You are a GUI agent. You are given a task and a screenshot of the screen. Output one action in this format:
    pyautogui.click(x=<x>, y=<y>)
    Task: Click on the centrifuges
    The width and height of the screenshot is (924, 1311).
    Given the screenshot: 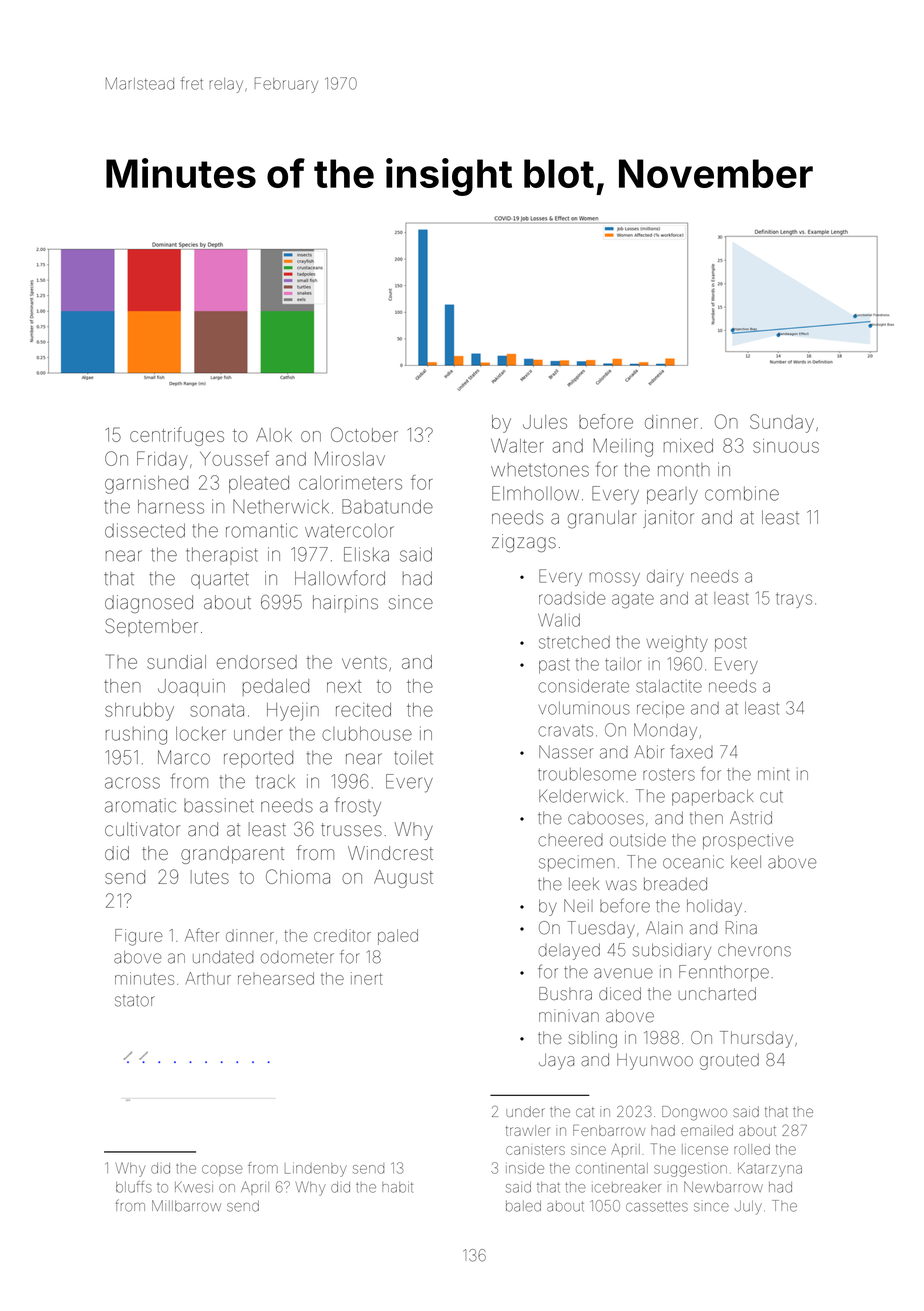 What is the action you would take?
    pyautogui.click(x=177, y=436)
